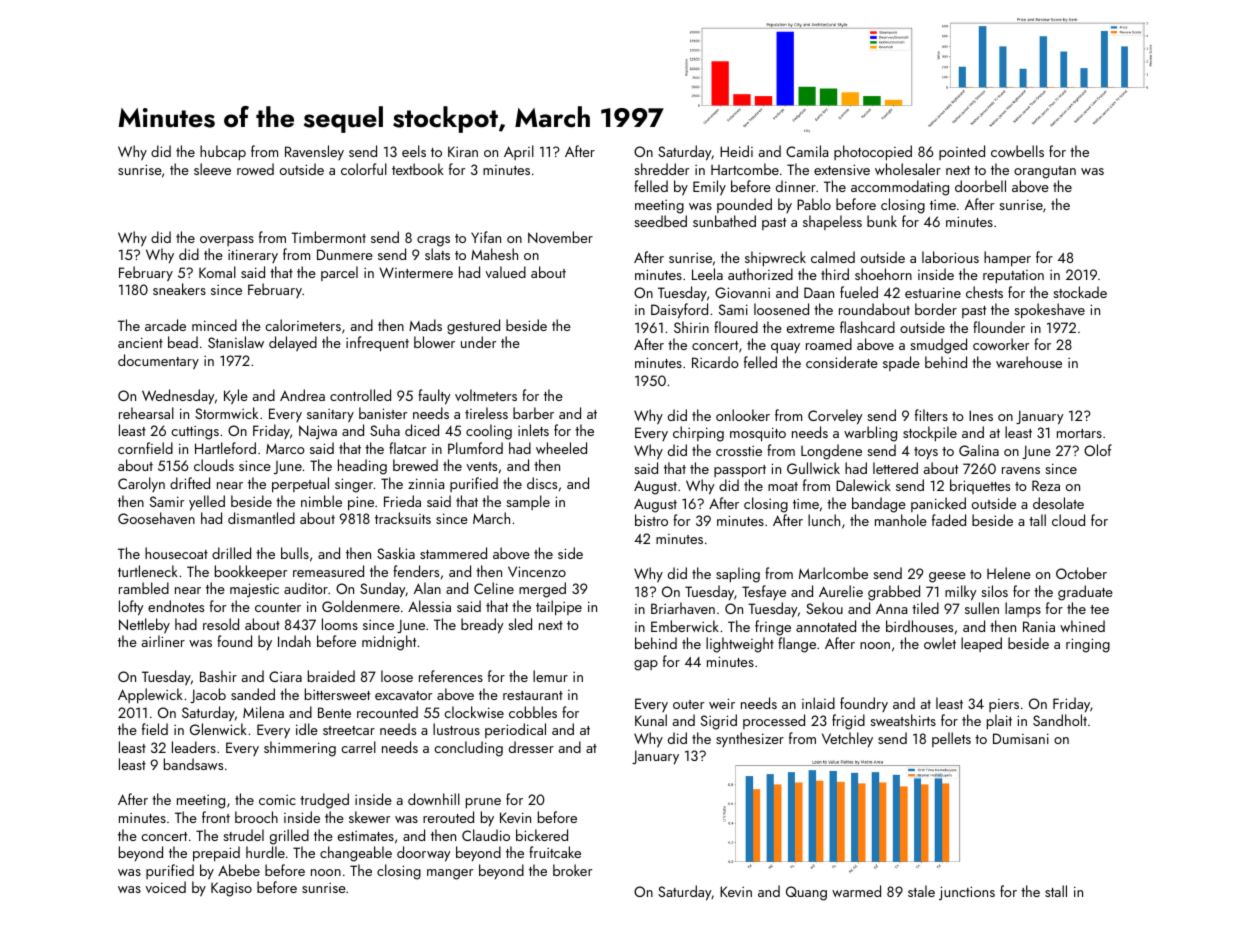  Describe the element at coordinates (528, 502) in the screenshot. I see `sample` at that location.
